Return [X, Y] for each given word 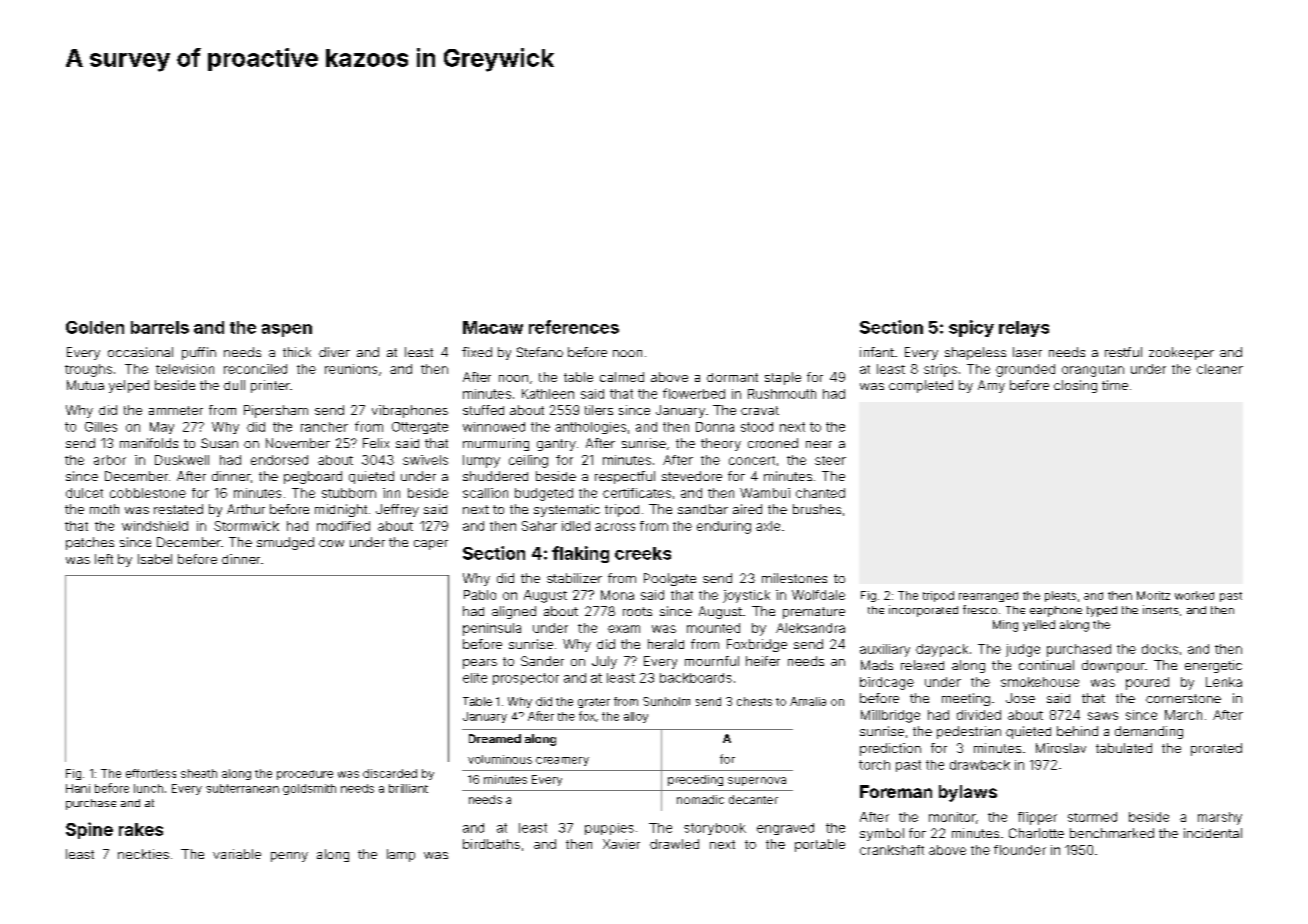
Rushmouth [782, 394]
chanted [820, 493]
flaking [580, 554]
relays [1024, 329]
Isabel [155, 559]
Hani [78, 788]
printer [270, 386]
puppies [609, 829]
